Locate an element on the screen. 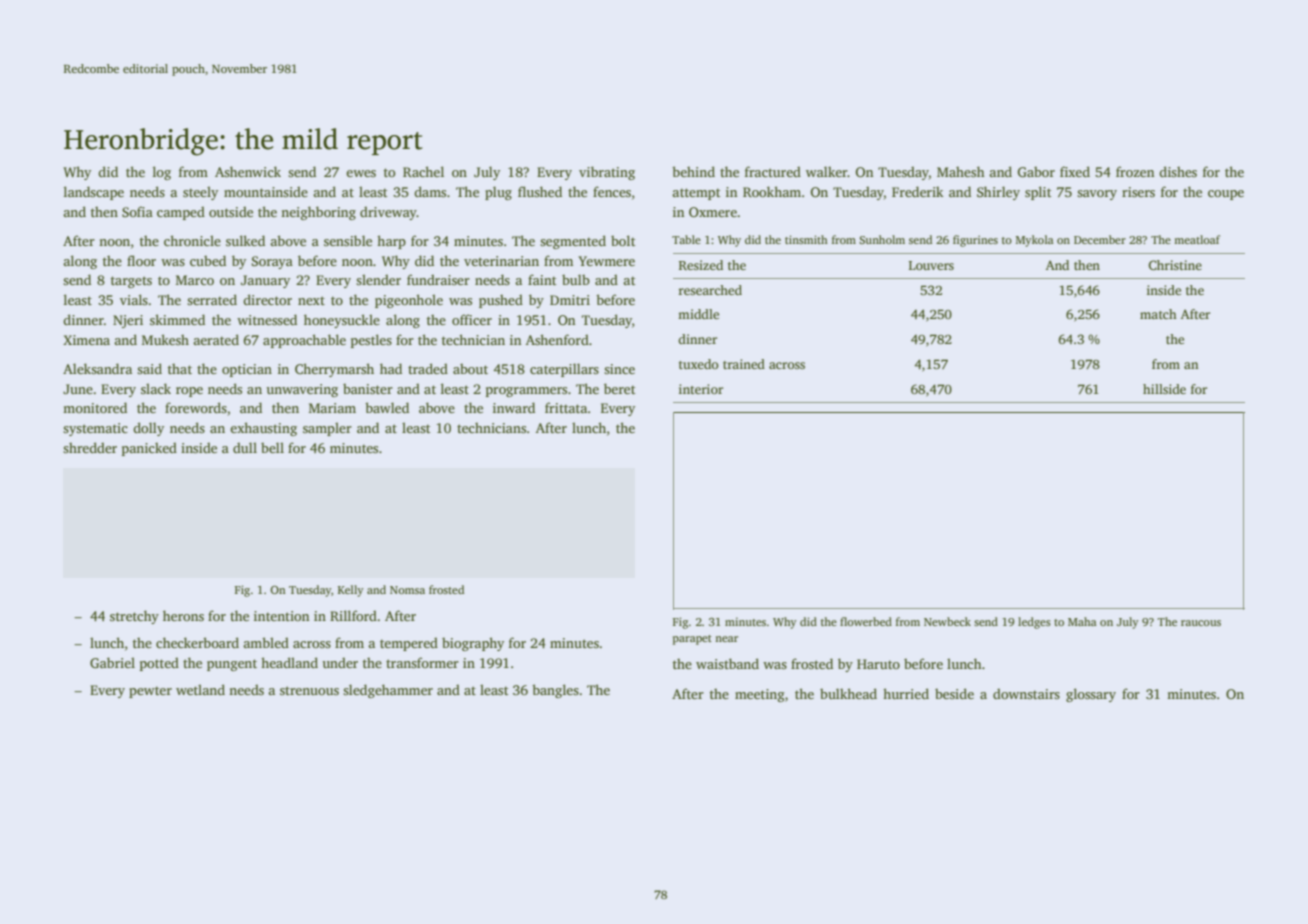 Image resolution: width=1308 pixels, height=924 pixels. savory is located at coordinates (1097, 195).
